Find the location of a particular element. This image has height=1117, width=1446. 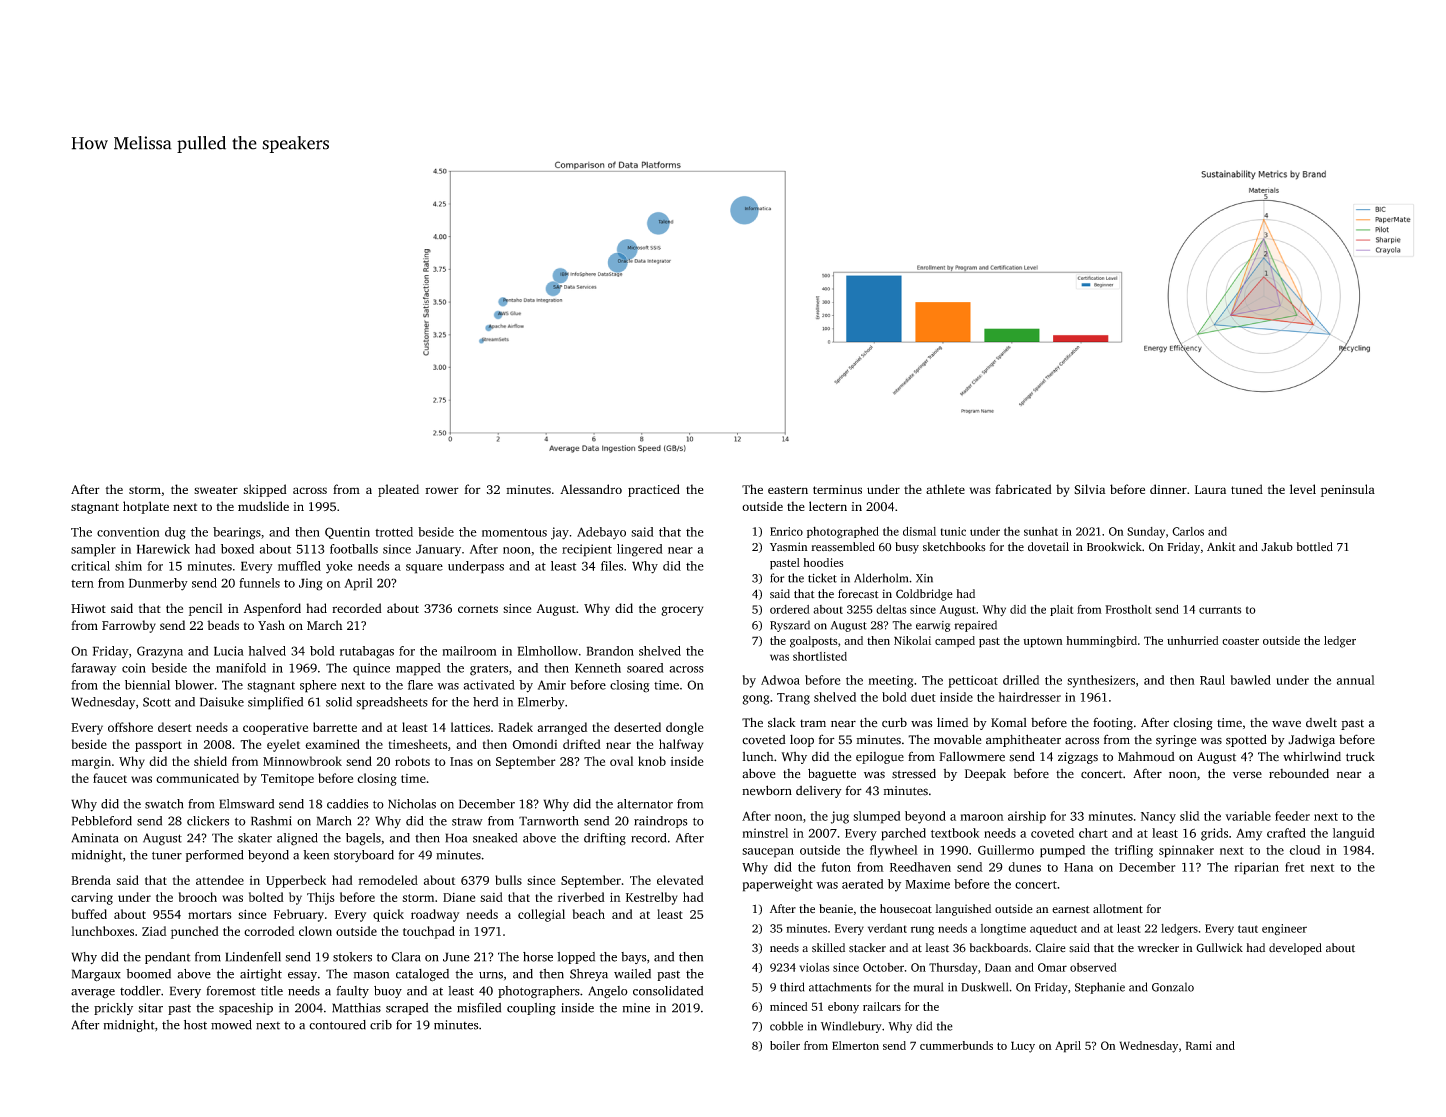

housecoat is located at coordinates (906, 909).
